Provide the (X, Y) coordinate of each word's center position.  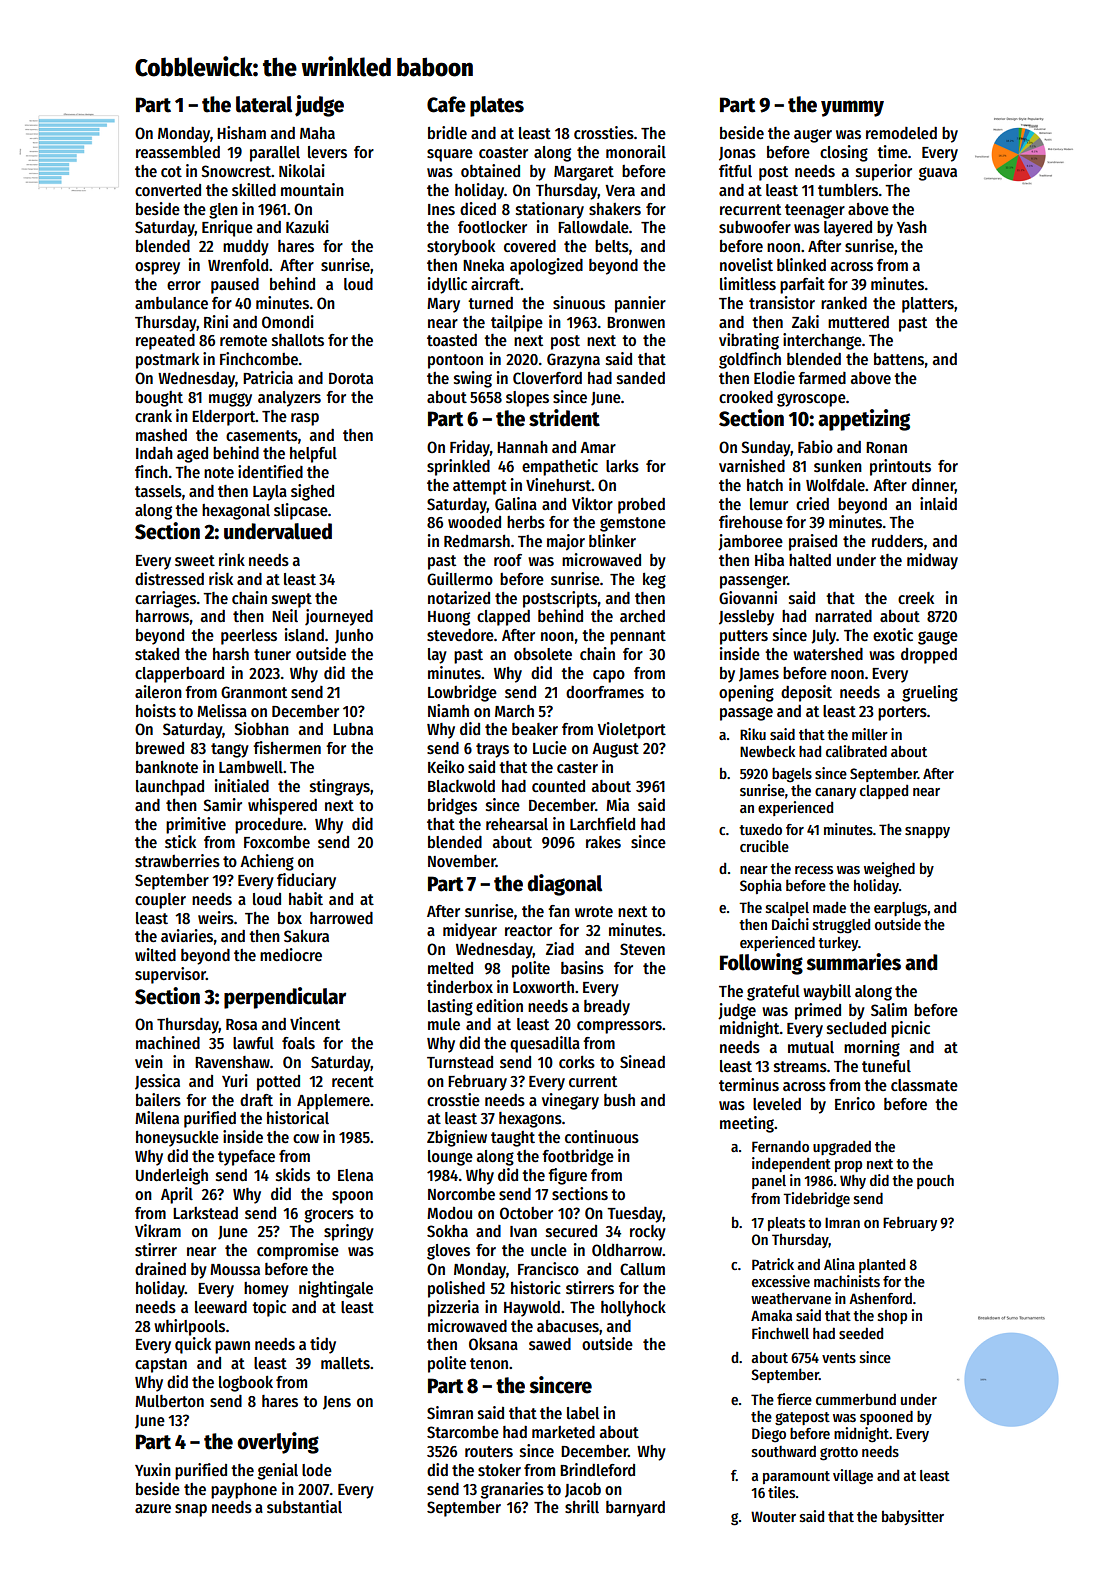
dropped (929, 656)
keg (654, 581)
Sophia (761, 886)
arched (642, 616)
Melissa (222, 711)
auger (813, 136)
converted (168, 190)
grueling (930, 693)
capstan (161, 1365)
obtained (490, 170)
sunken (838, 466)
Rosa (241, 1024)
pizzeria (453, 1308)
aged (192, 455)
